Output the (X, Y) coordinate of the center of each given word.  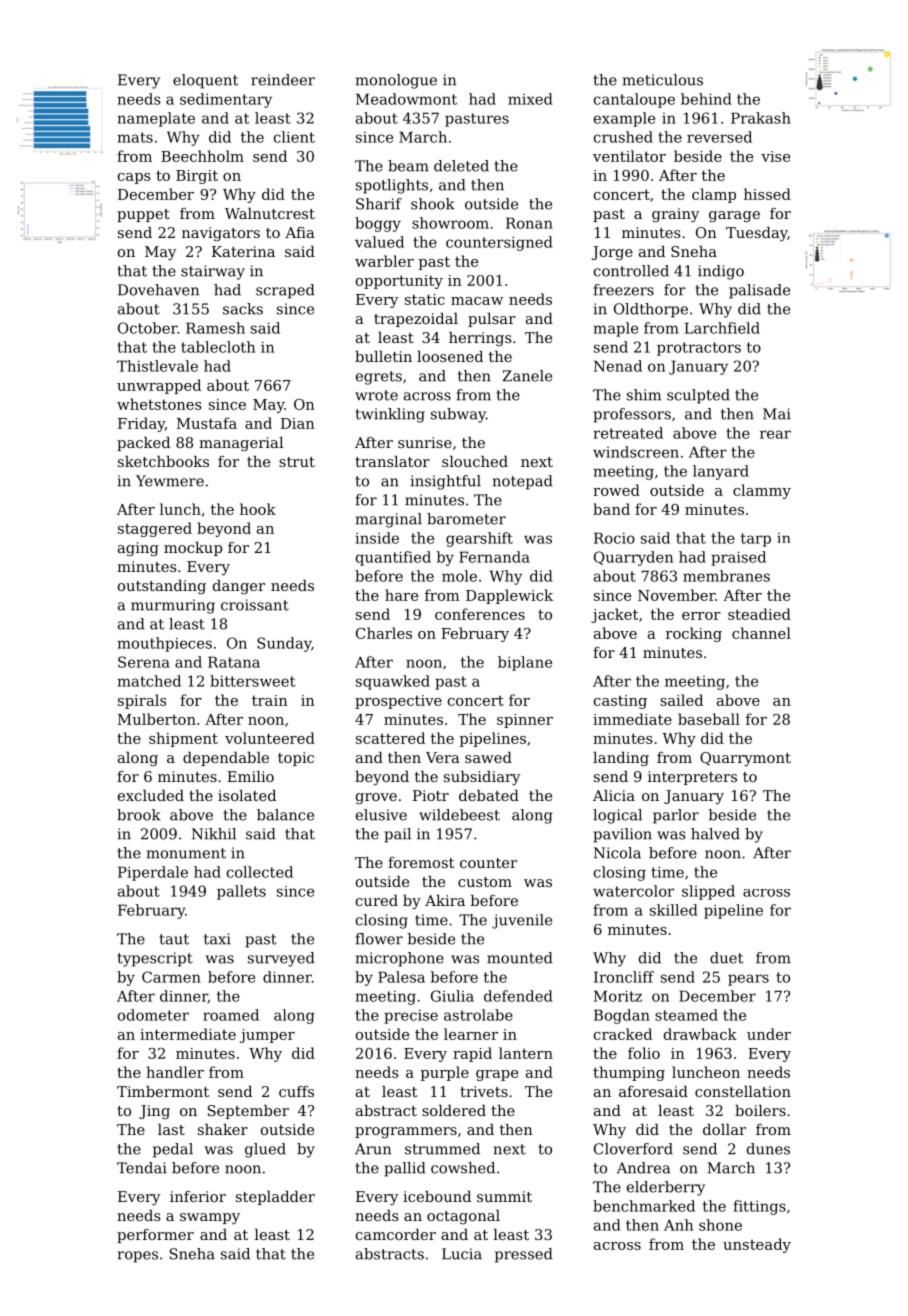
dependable (226, 759)
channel (761, 633)
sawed (488, 757)
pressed (524, 1255)
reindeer (283, 80)
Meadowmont (406, 99)
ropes (138, 1257)
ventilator (629, 156)
